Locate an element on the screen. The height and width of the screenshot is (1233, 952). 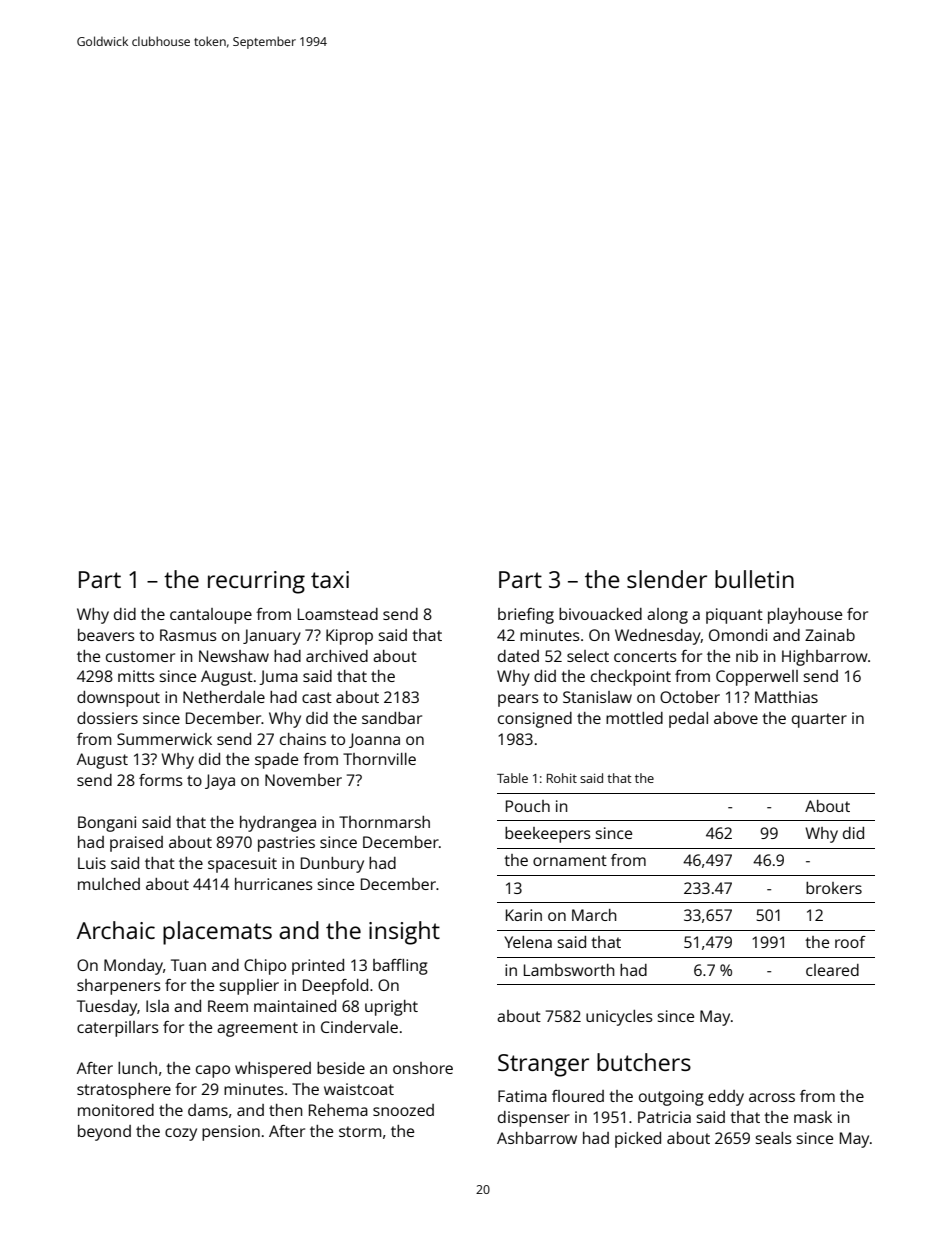
pension is located at coordinates (231, 1133).
